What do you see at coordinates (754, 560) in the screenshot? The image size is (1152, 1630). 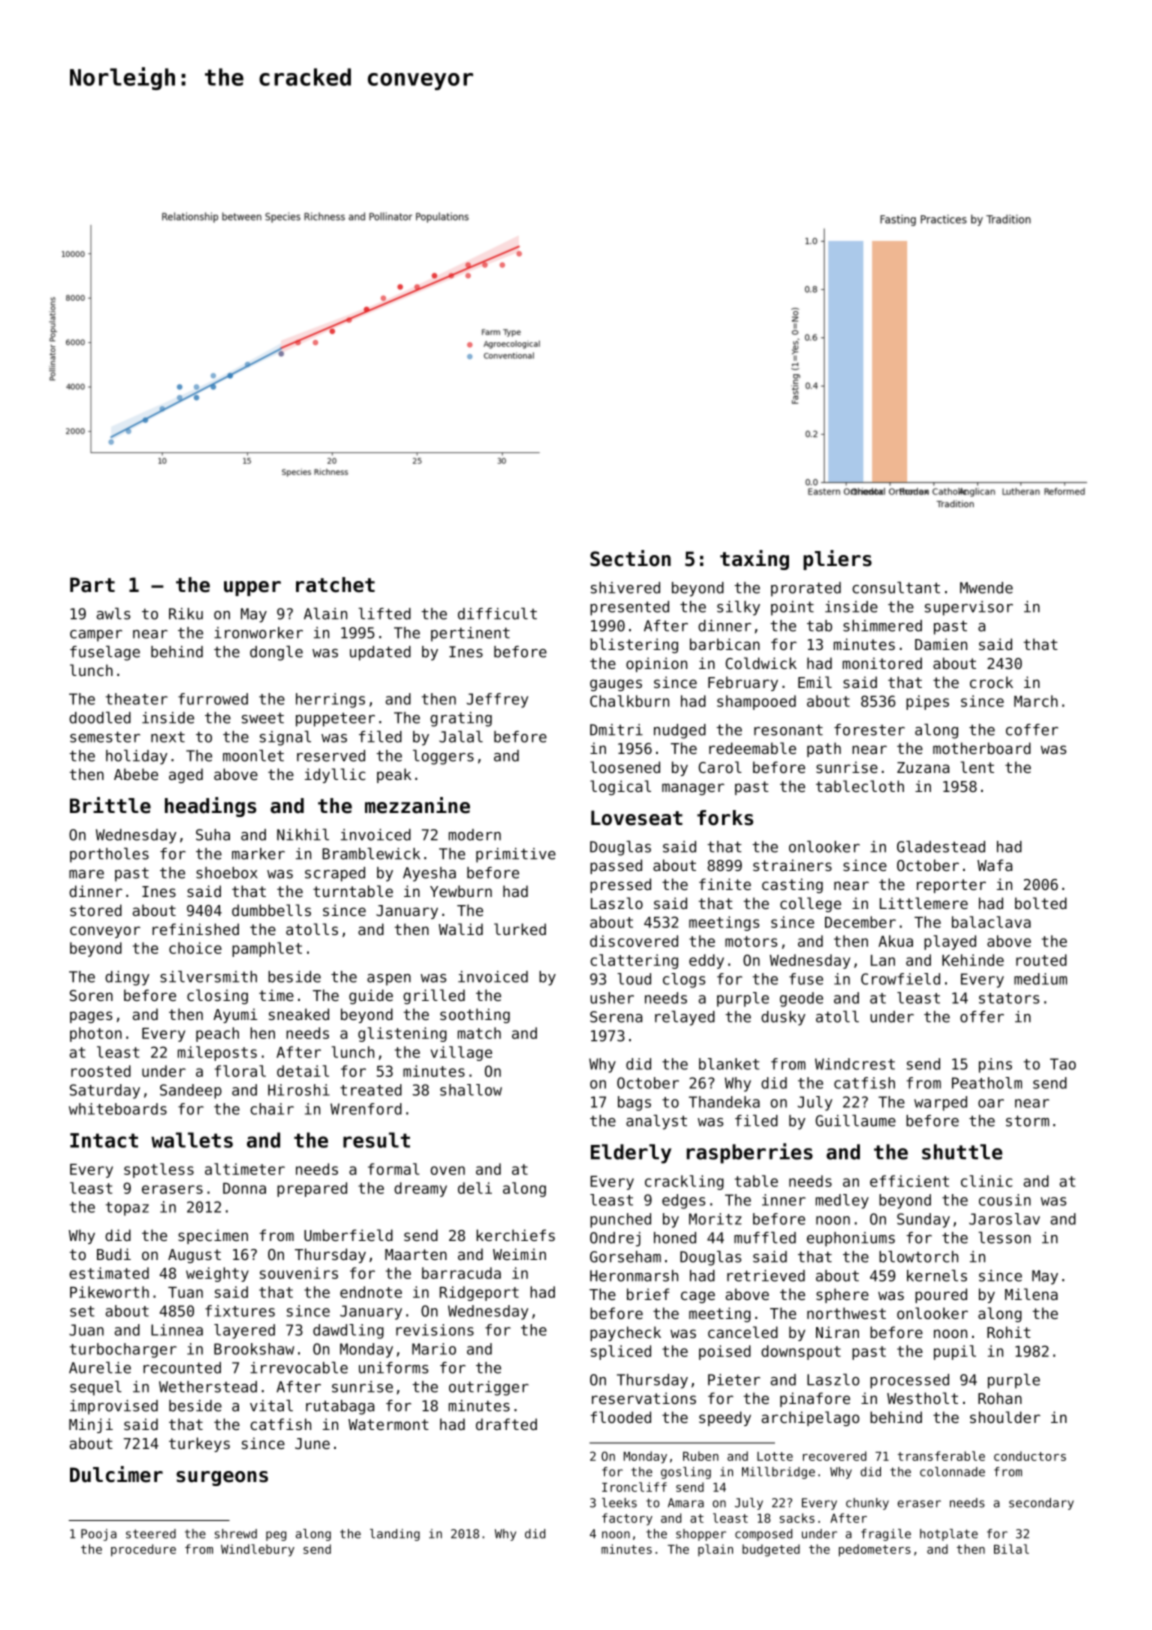 I see `taxing` at bounding box center [754, 560].
